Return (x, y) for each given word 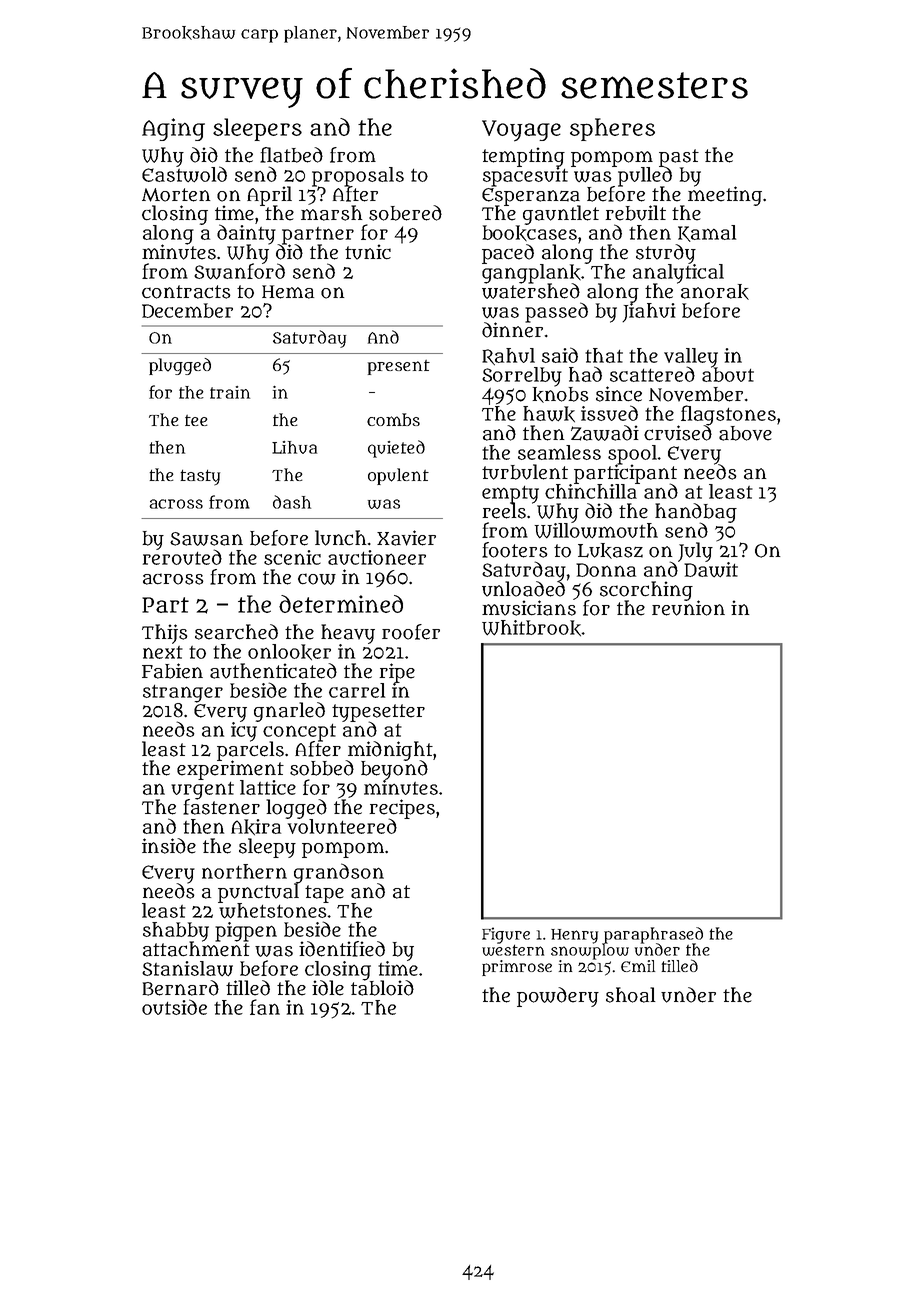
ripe (397, 673)
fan (265, 1007)
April (269, 196)
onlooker (289, 652)
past (679, 157)
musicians (529, 608)
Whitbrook (531, 628)
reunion (688, 608)
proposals (358, 176)
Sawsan (206, 539)
